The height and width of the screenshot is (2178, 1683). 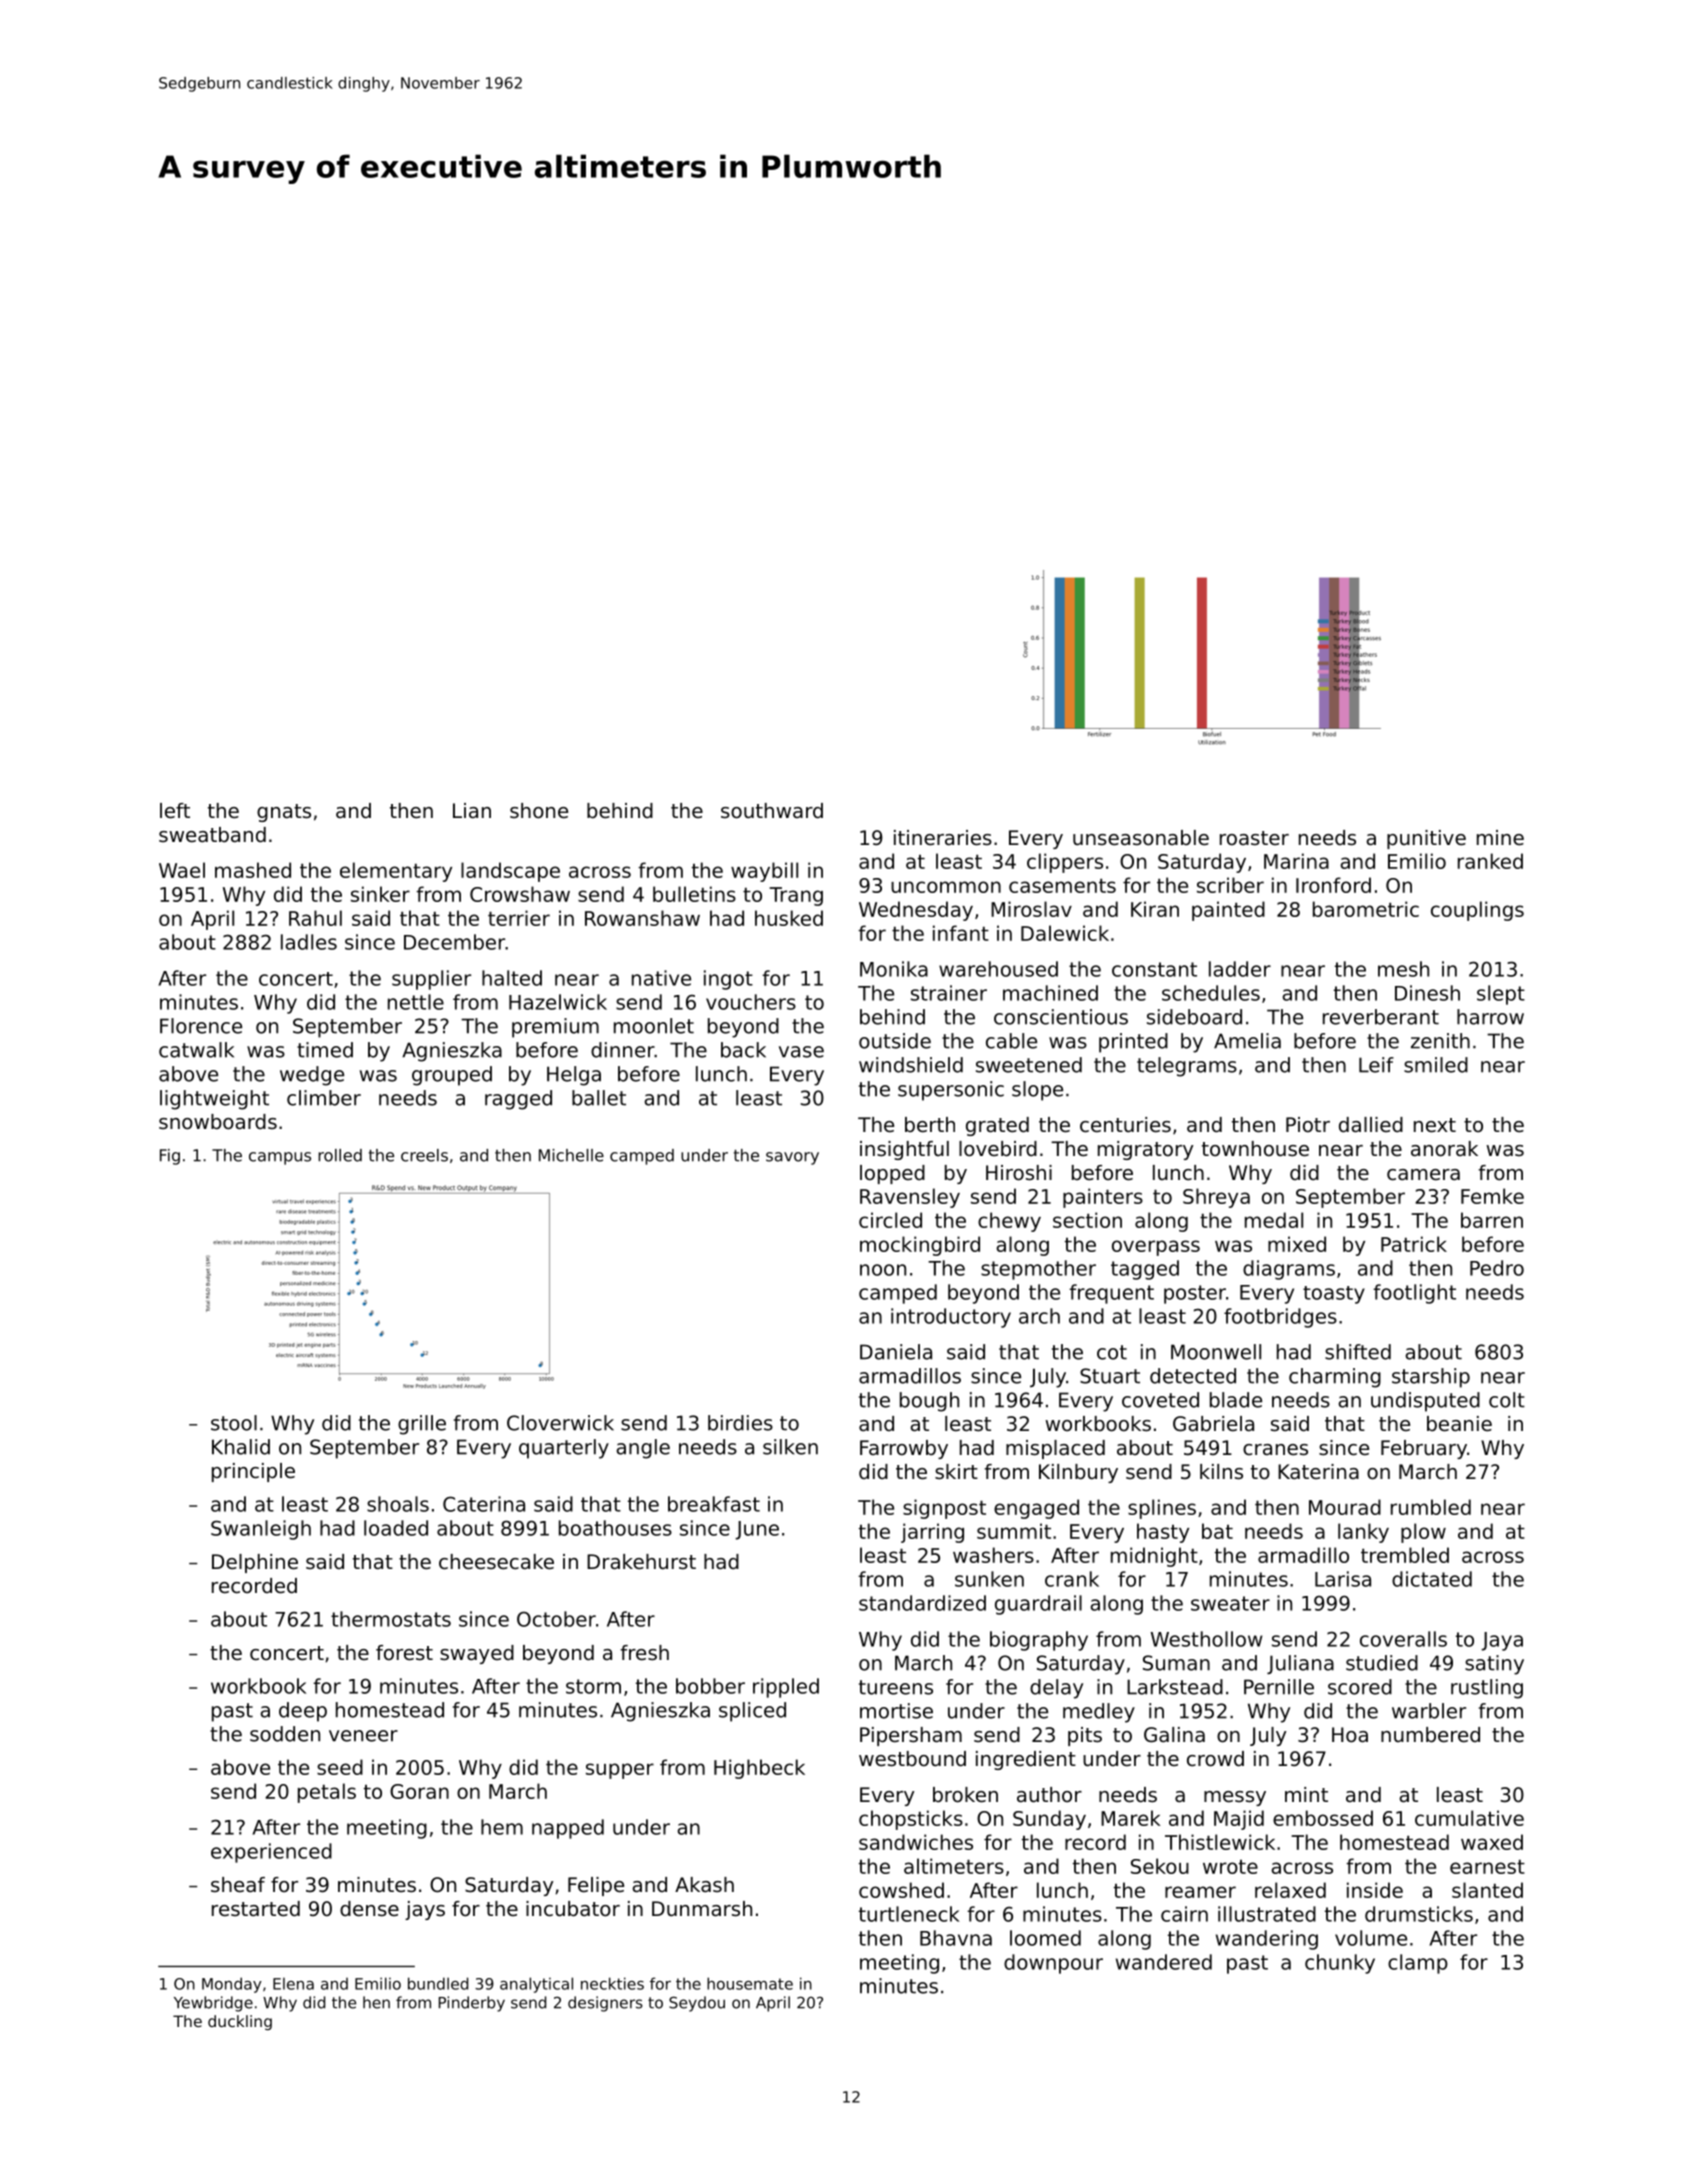 I want to click on Yewbridge, so click(x=213, y=2004).
